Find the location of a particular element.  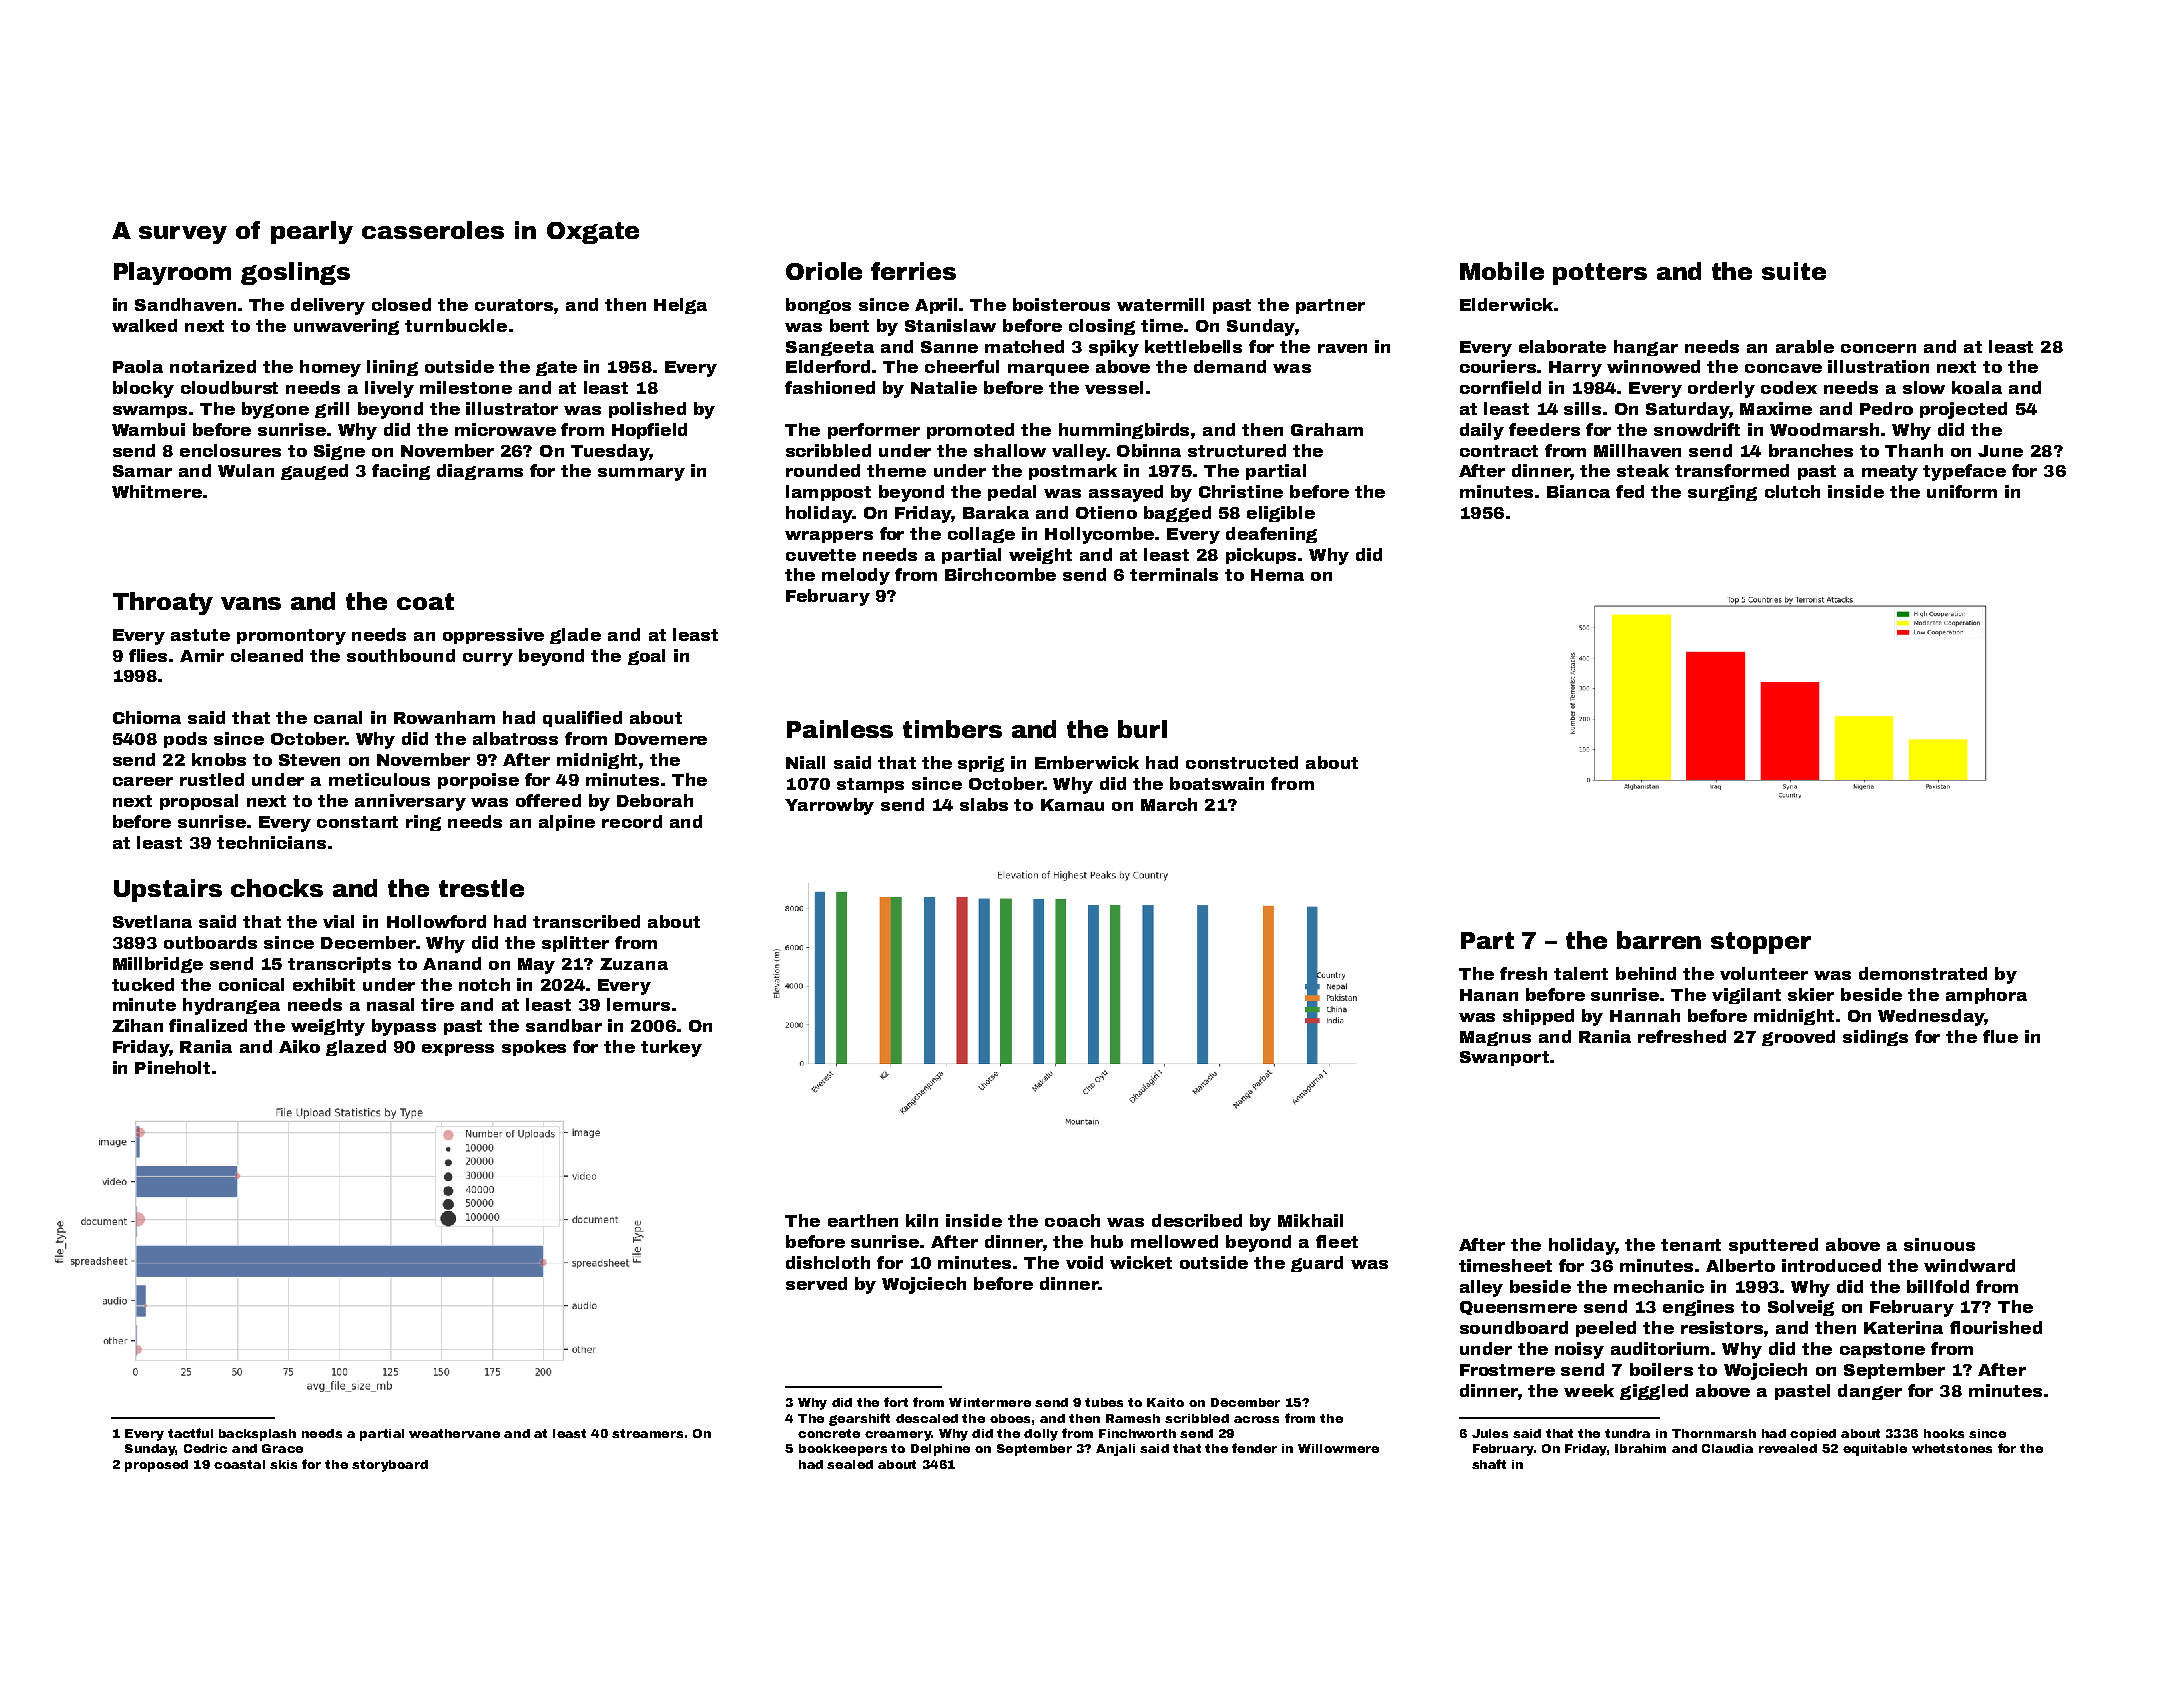

walked is located at coordinates (144, 325).
